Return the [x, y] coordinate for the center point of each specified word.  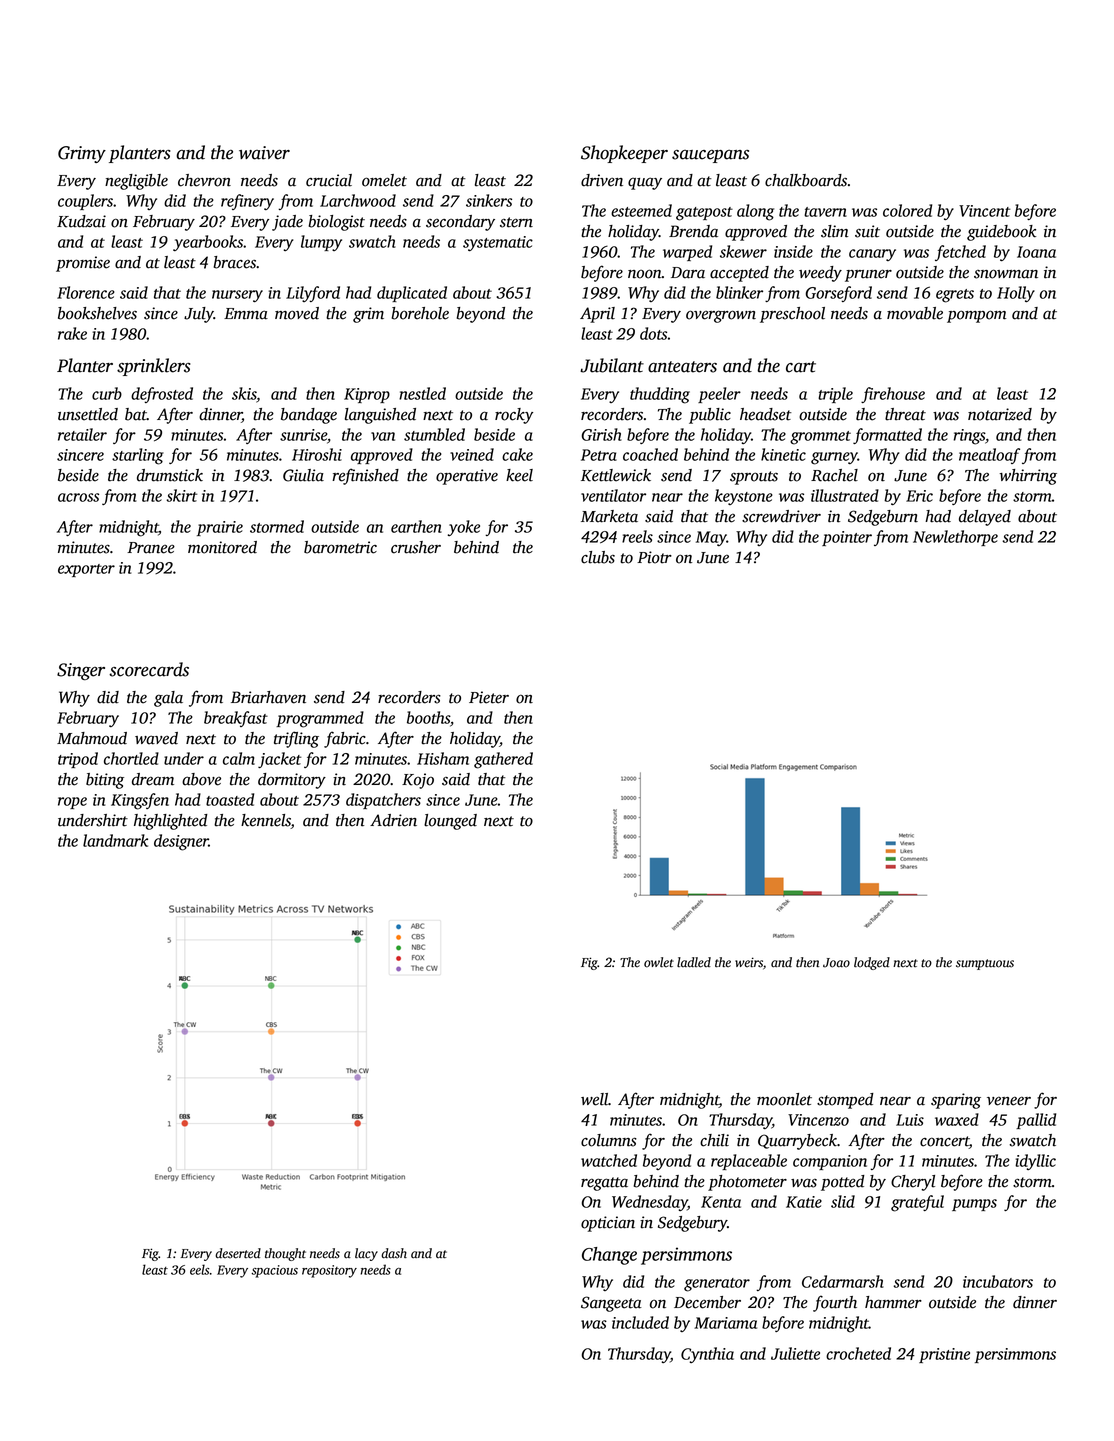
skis [244, 393]
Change [609, 1256]
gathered [503, 760]
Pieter [489, 697]
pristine [944, 1355]
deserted [238, 1253]
